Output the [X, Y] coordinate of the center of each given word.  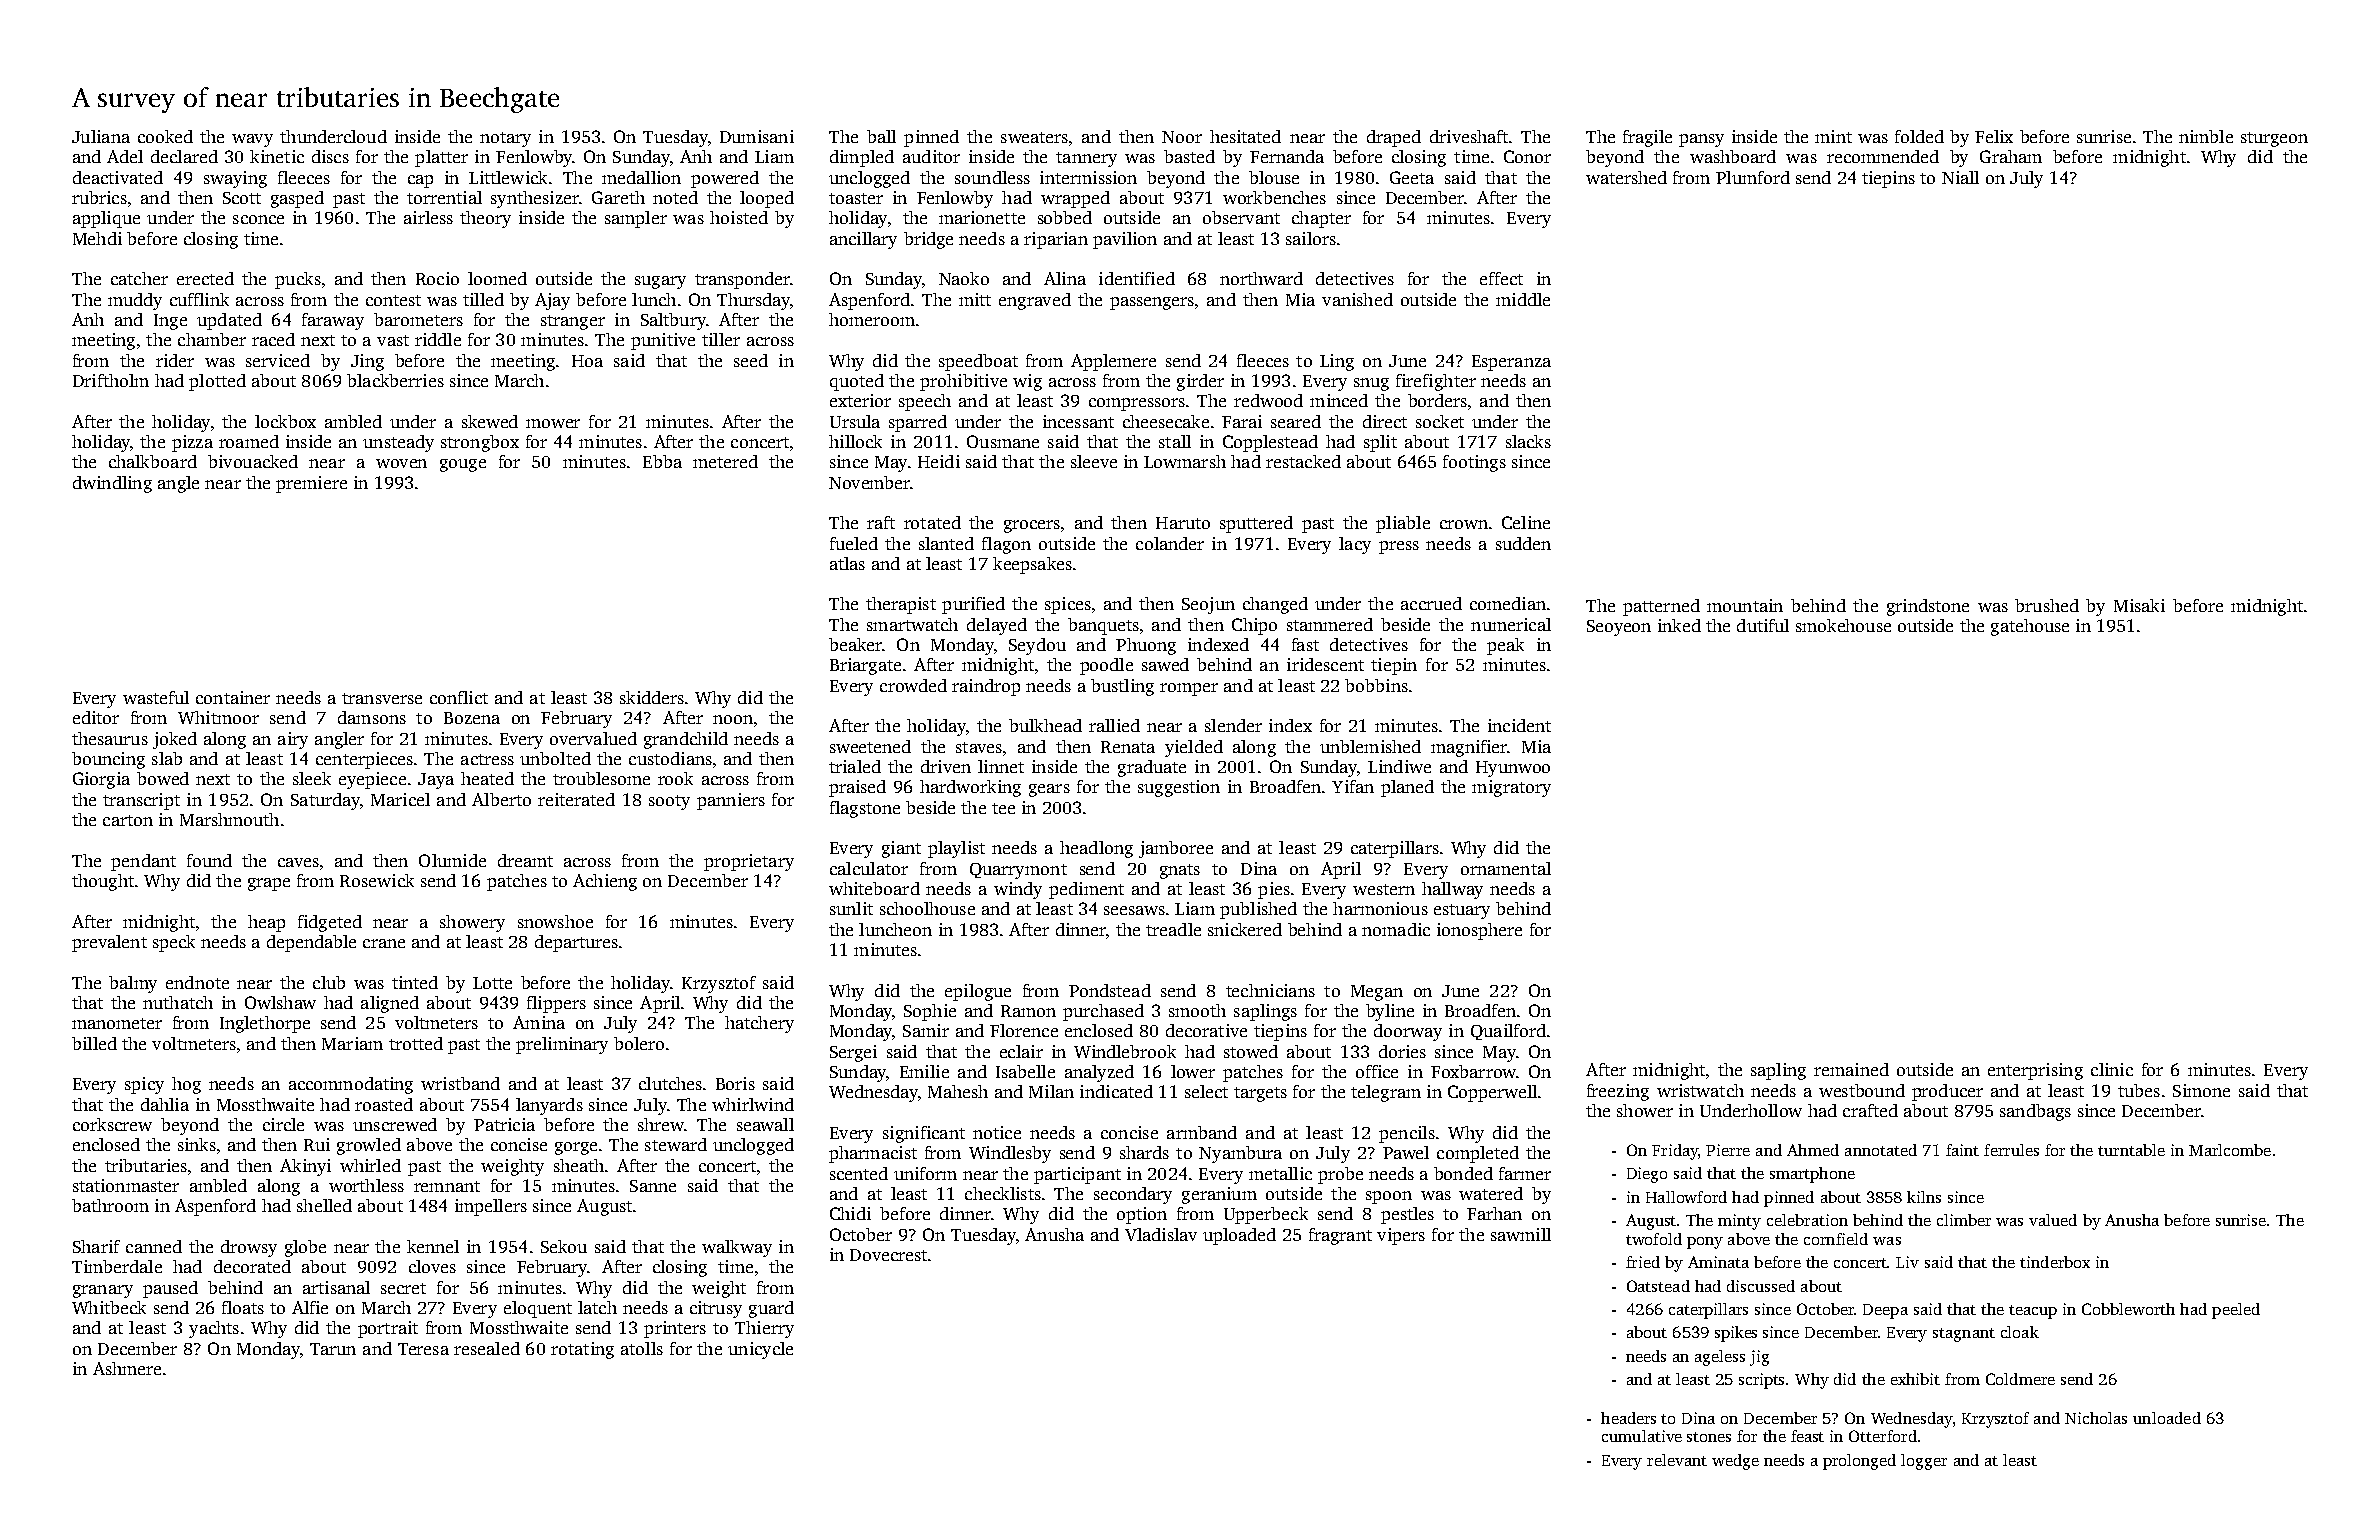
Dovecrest [888, 1255]
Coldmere [2020, 1379]
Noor [1182, 137]
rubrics [99, 197]
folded [1919, 136]
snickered [1245, 929]
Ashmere [127, 1368]
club [329, 982]
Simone [2201, 1090]
